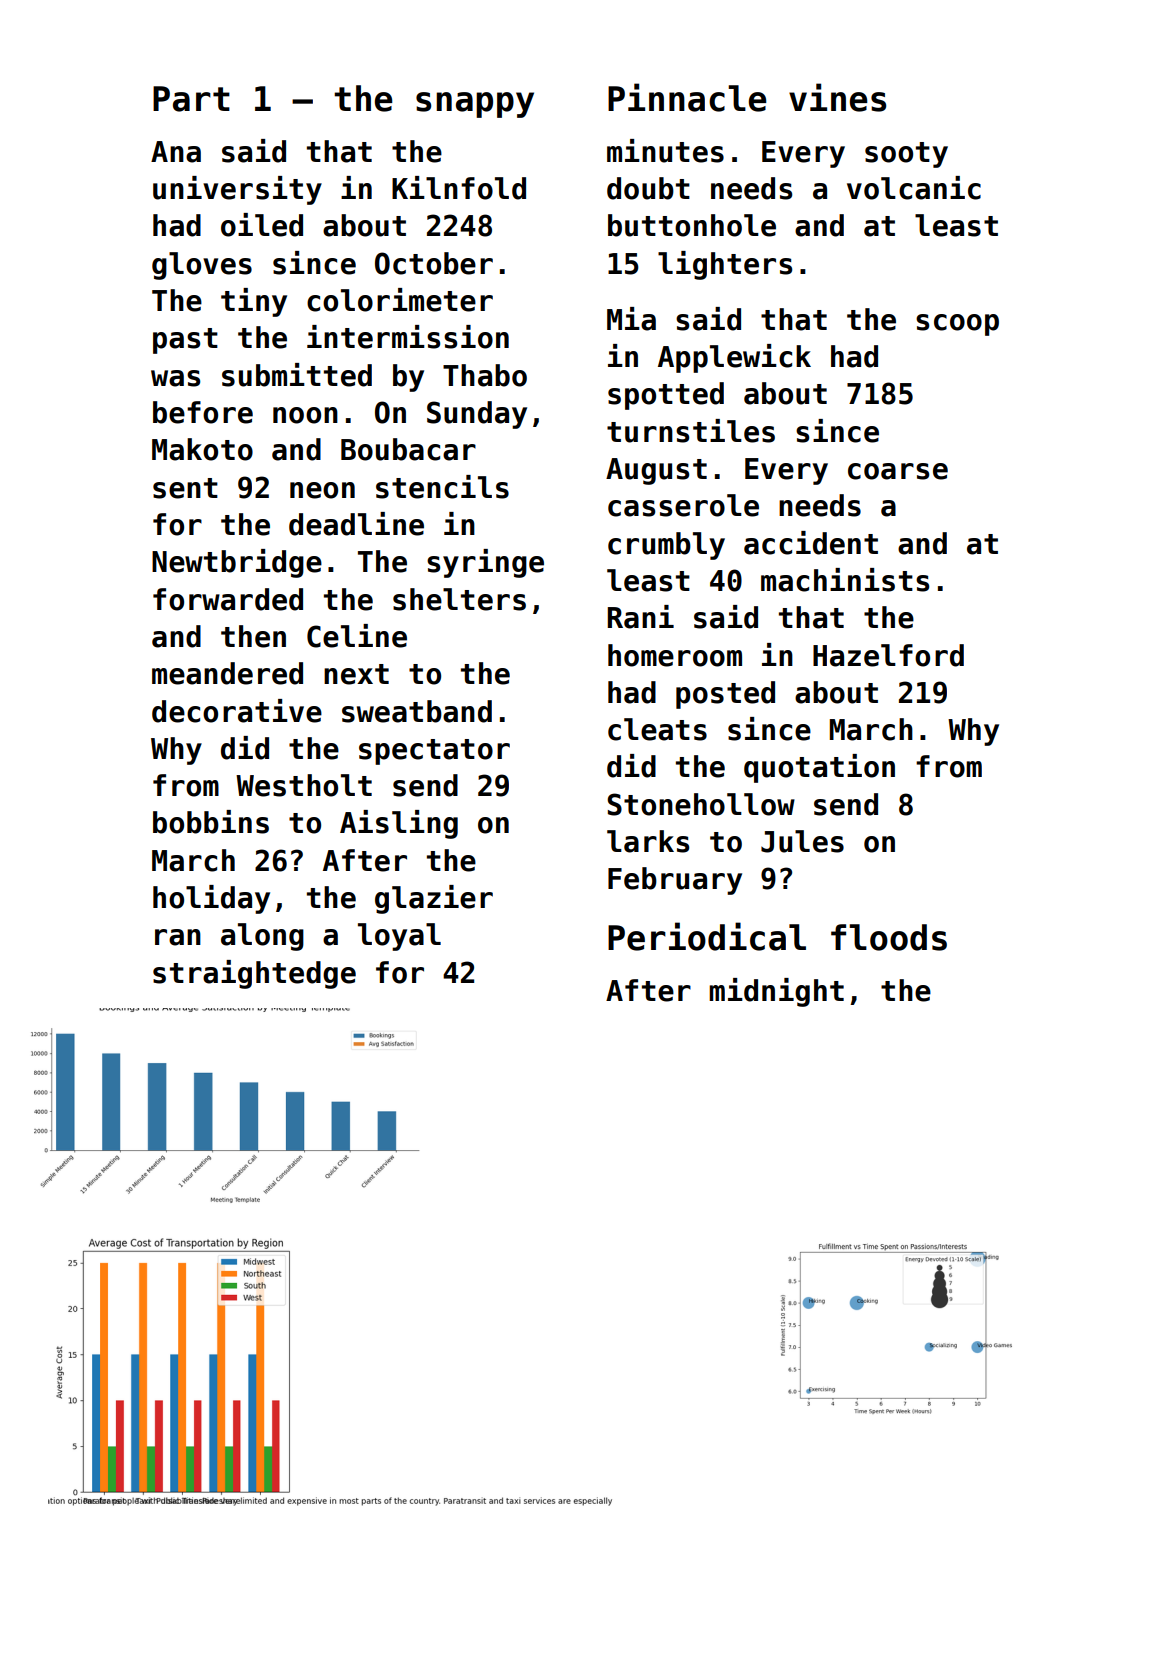 The width and height of the screenshot is (1165, 1654). I want to click on Ana, so click(176, 152).
